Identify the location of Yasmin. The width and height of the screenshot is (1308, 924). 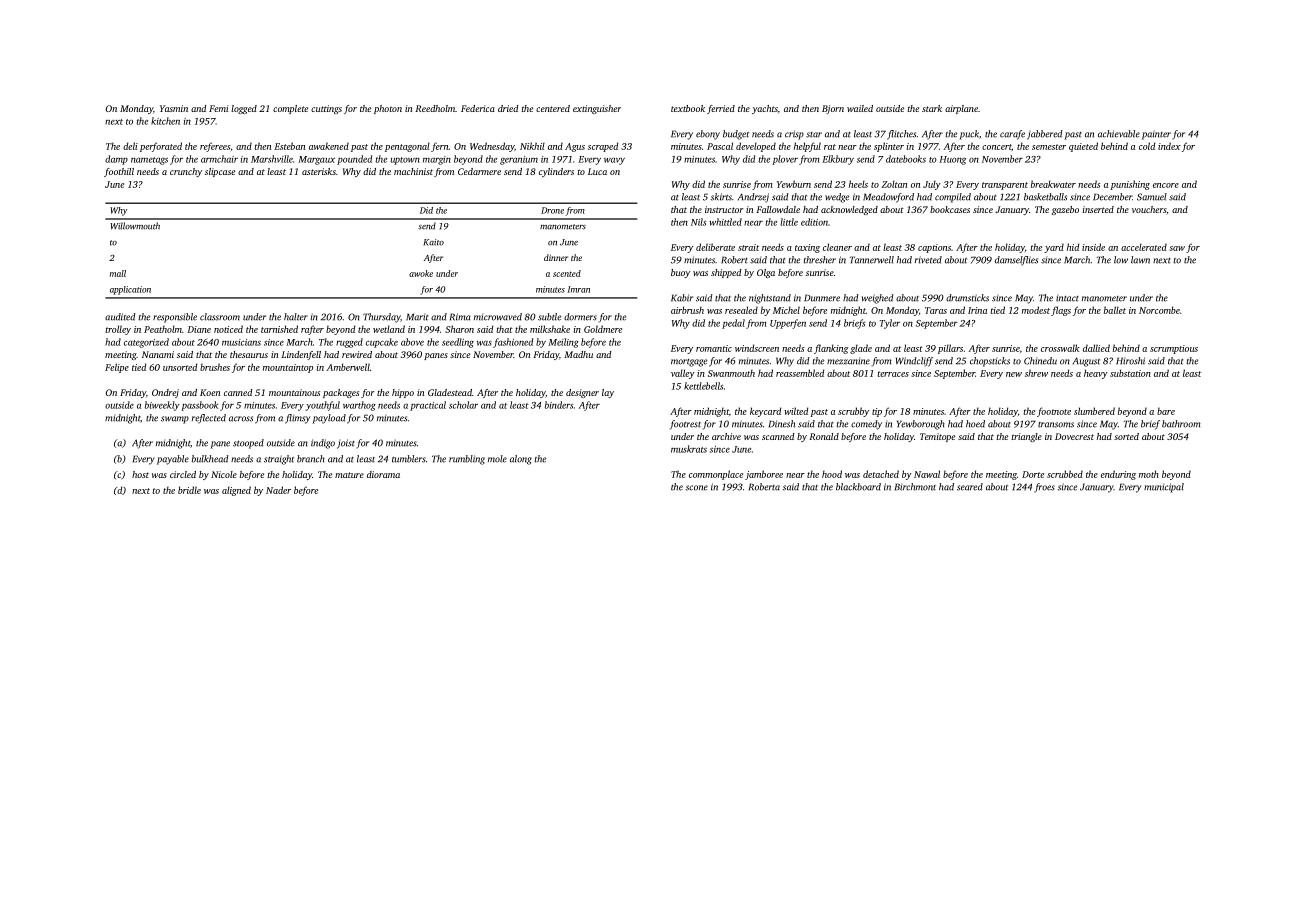
(174, 108).
